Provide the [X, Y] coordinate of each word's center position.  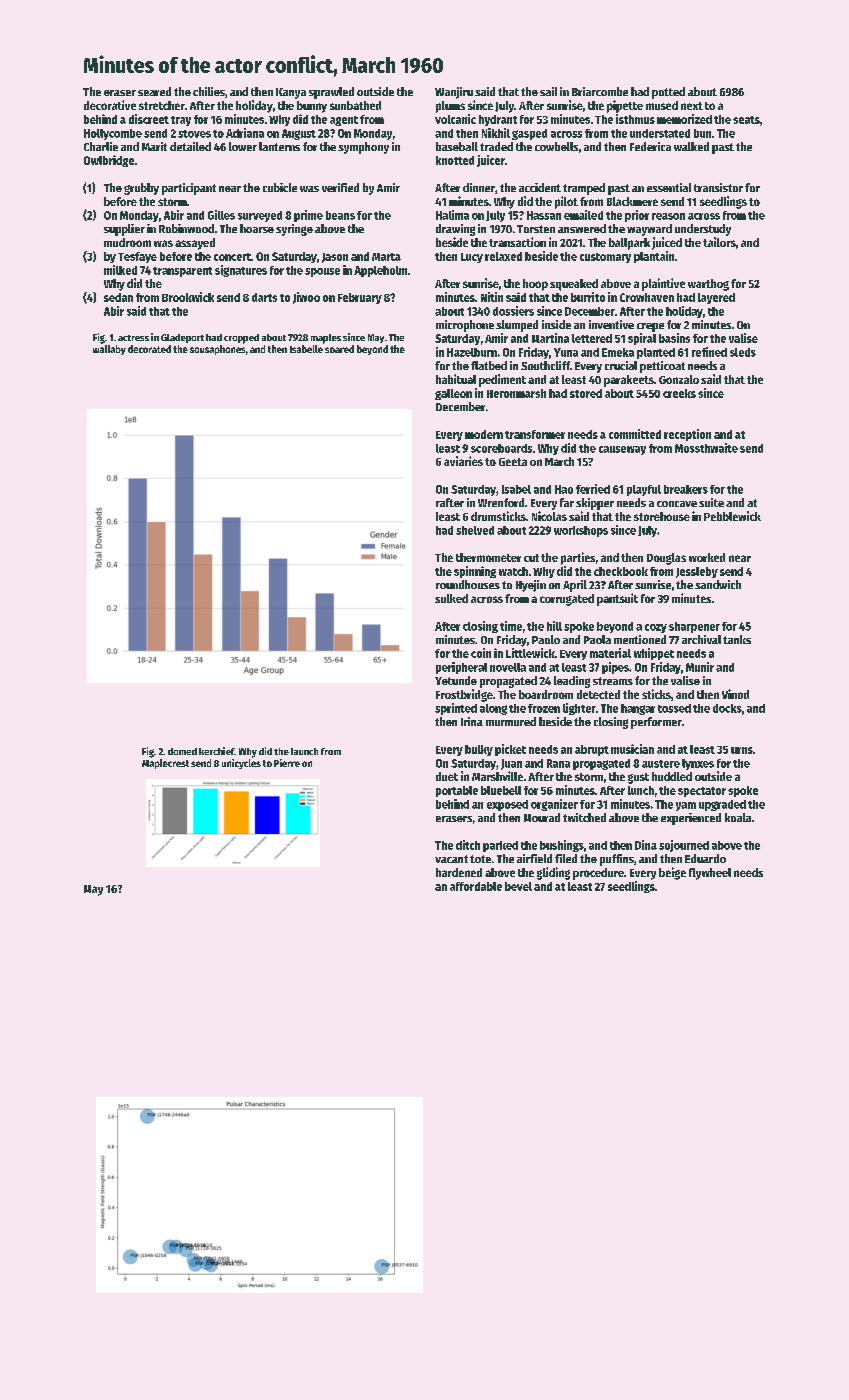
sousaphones [217, 350]
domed [182, 751]
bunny [312, 107]
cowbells [556, 146]
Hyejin [531, 586]
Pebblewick [732, 516]
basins [674, 338]
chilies [209, 91]
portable [457, 791]
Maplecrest [165, 764]
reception [687, 435]
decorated [149, 349]
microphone [465, 326]
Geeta [513, 462]
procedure [598, 874]
